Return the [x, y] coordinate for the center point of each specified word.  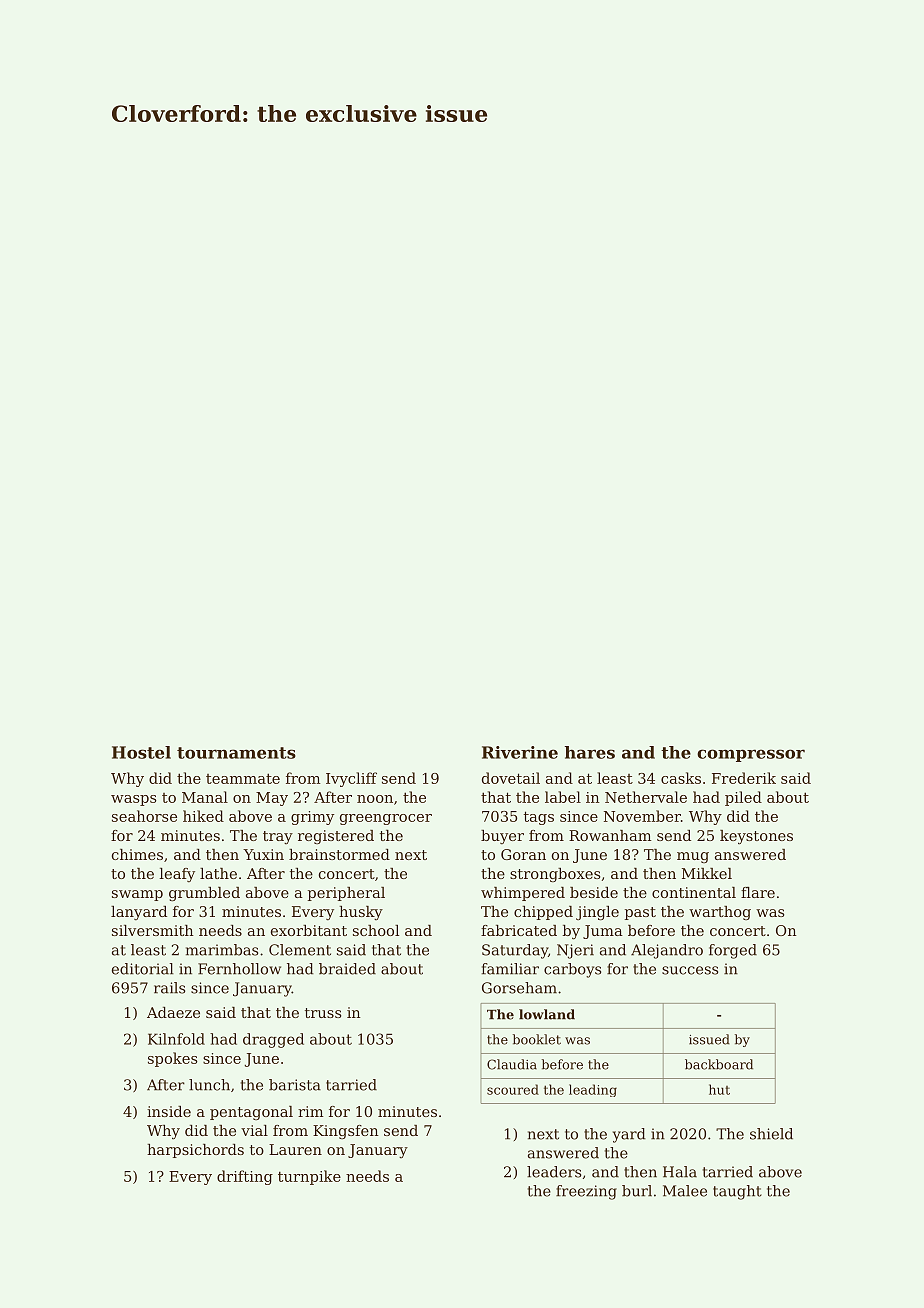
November [642, 816]
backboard [719, 1064]
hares [590, 752]
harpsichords [195, 1151]
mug [693, 857]
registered [336, 837]
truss [323, 1013]
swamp [137, 895]
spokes [173, 1059]
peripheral [346, 894]
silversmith [153, 930]
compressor [751, 755]
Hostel [141, 752]
